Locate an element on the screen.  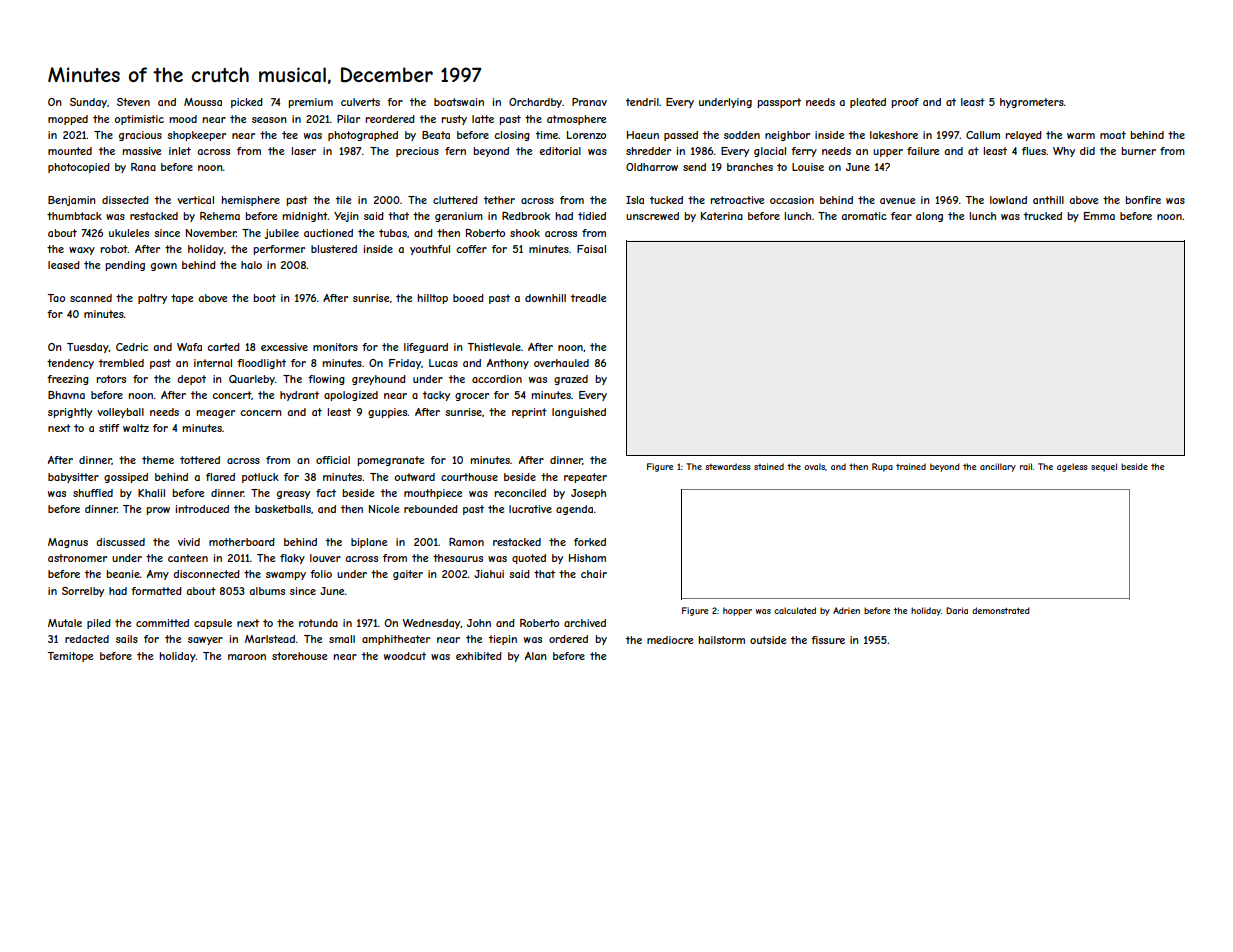
Emma is located at coordinates (1099, 216).
